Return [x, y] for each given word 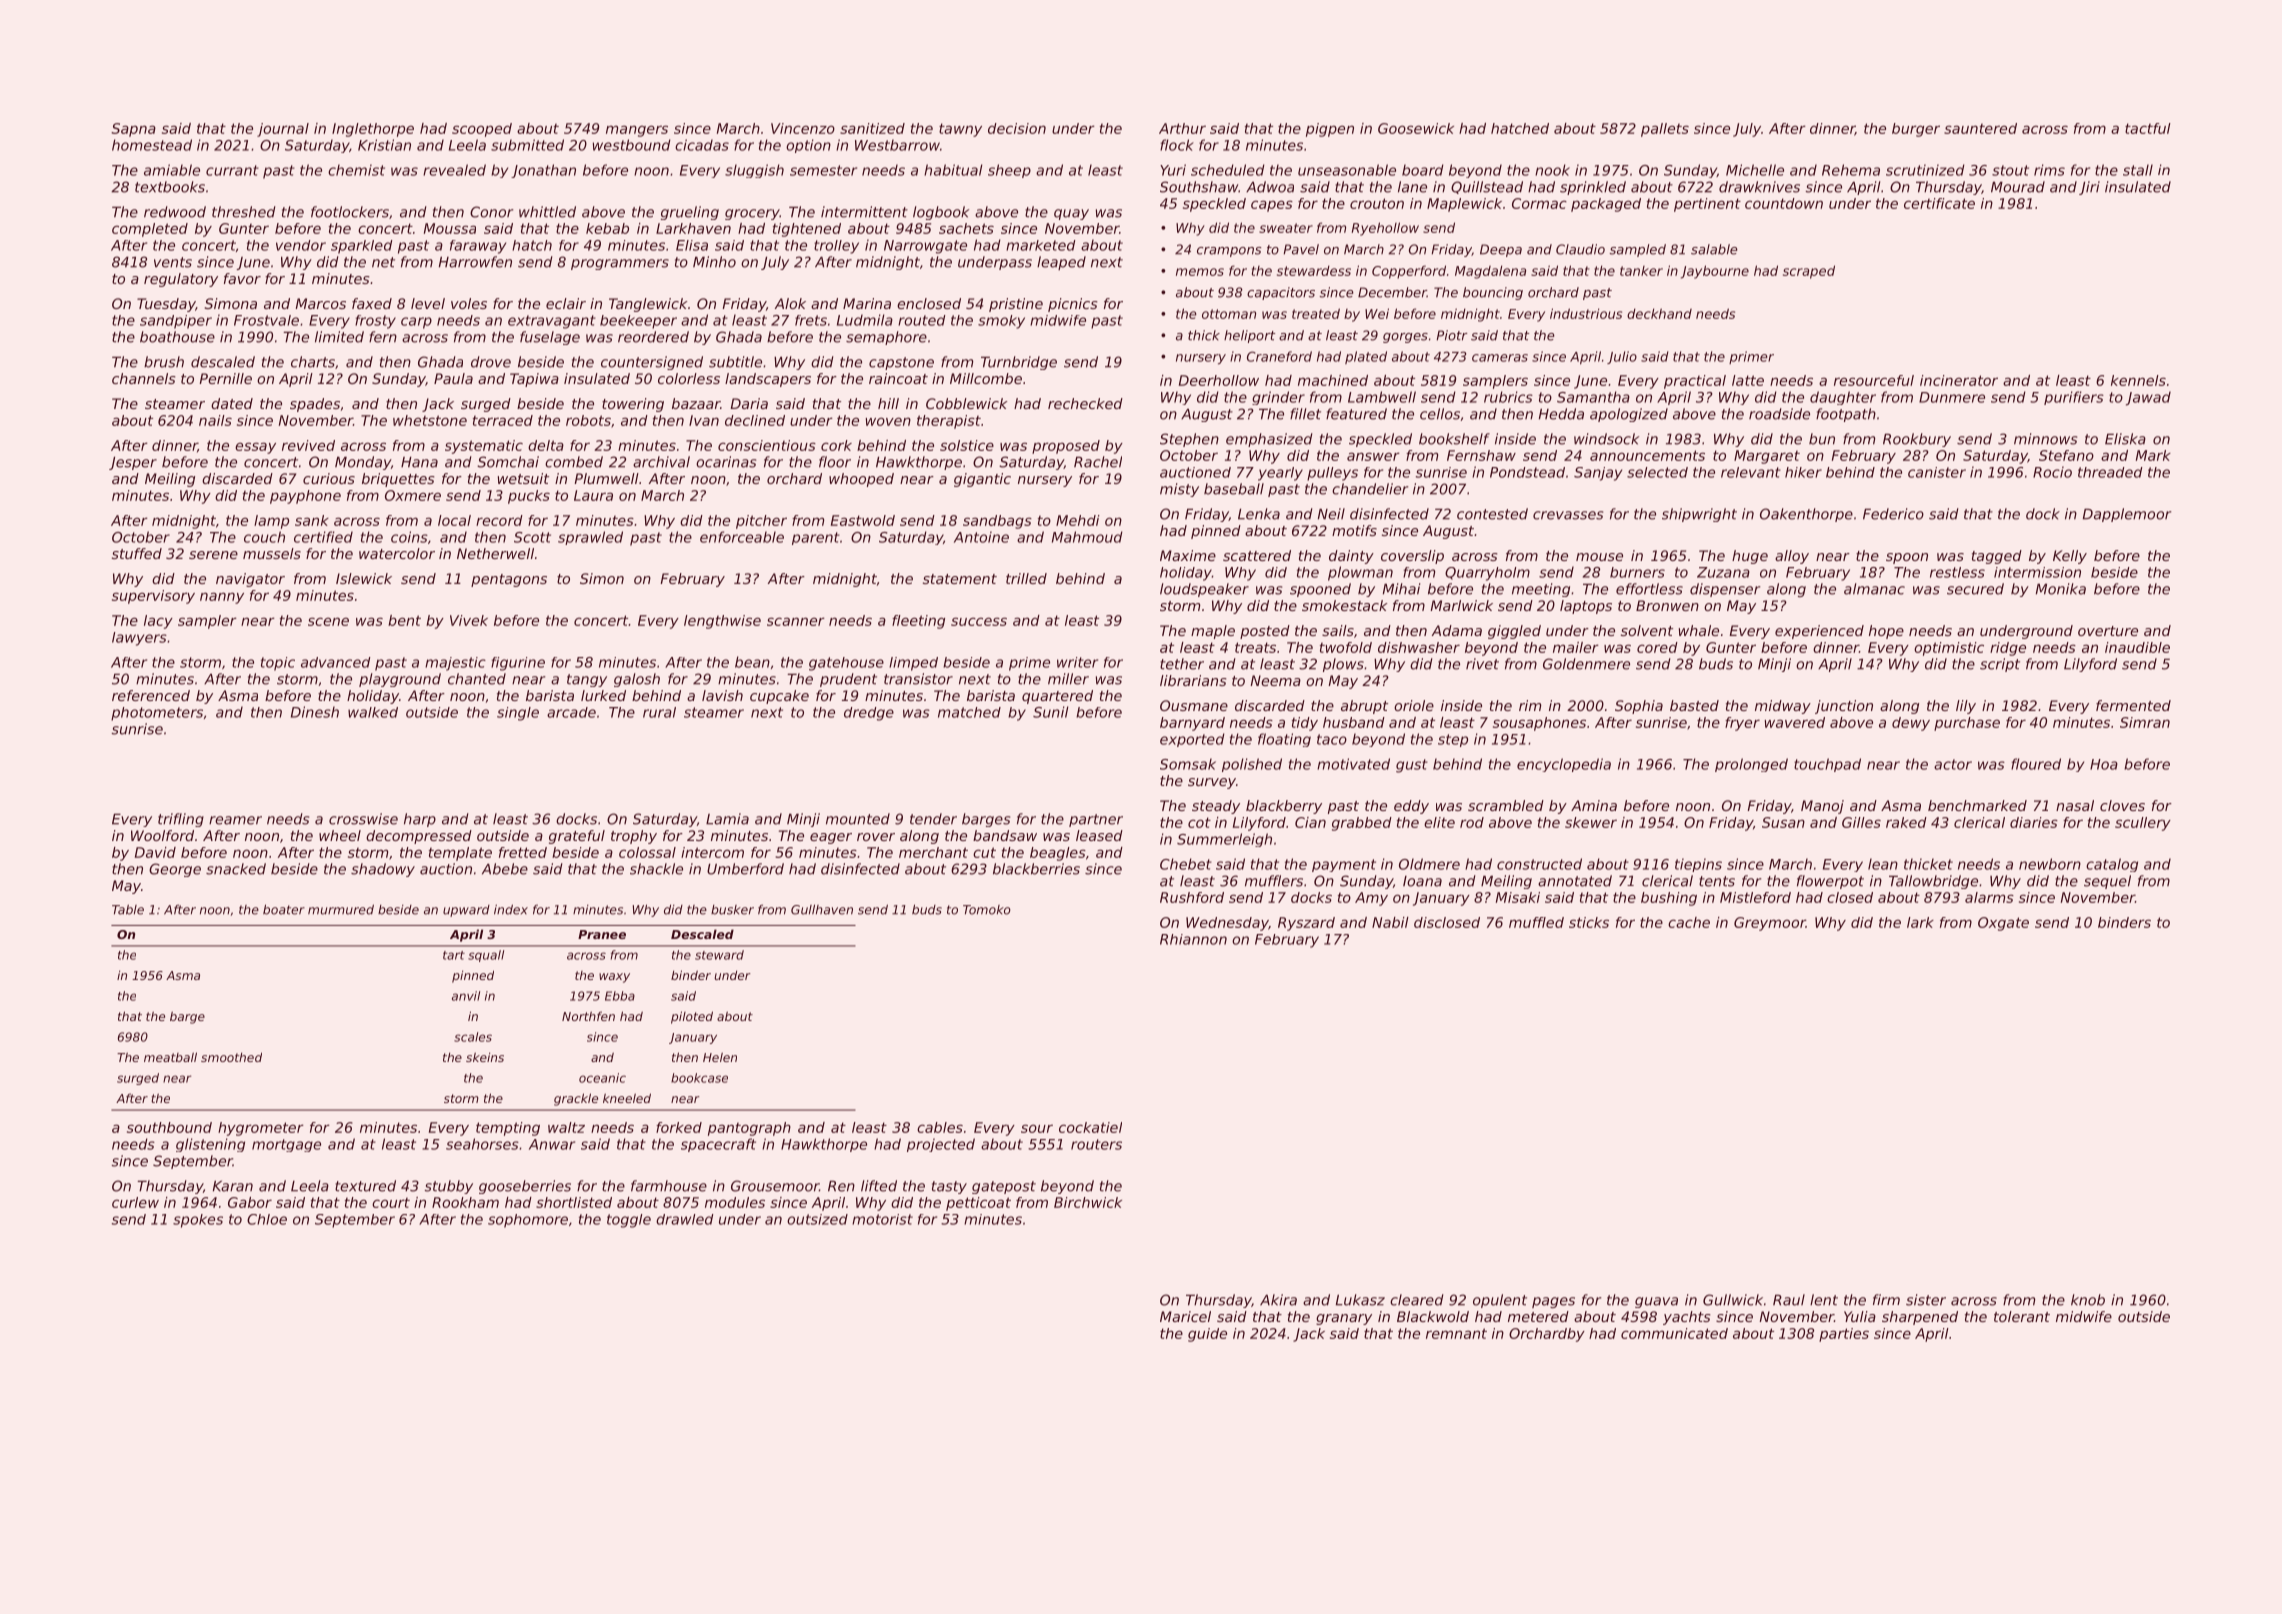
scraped [1809, 272]
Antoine [981, 537]
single [518, 714]
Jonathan [543, 171]
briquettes [398, 480]
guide [1207, 1335]
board [1423, 170]
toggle [629, 1221]
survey [1212, 783]
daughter [1843, 398]
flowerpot [1830, 882]
